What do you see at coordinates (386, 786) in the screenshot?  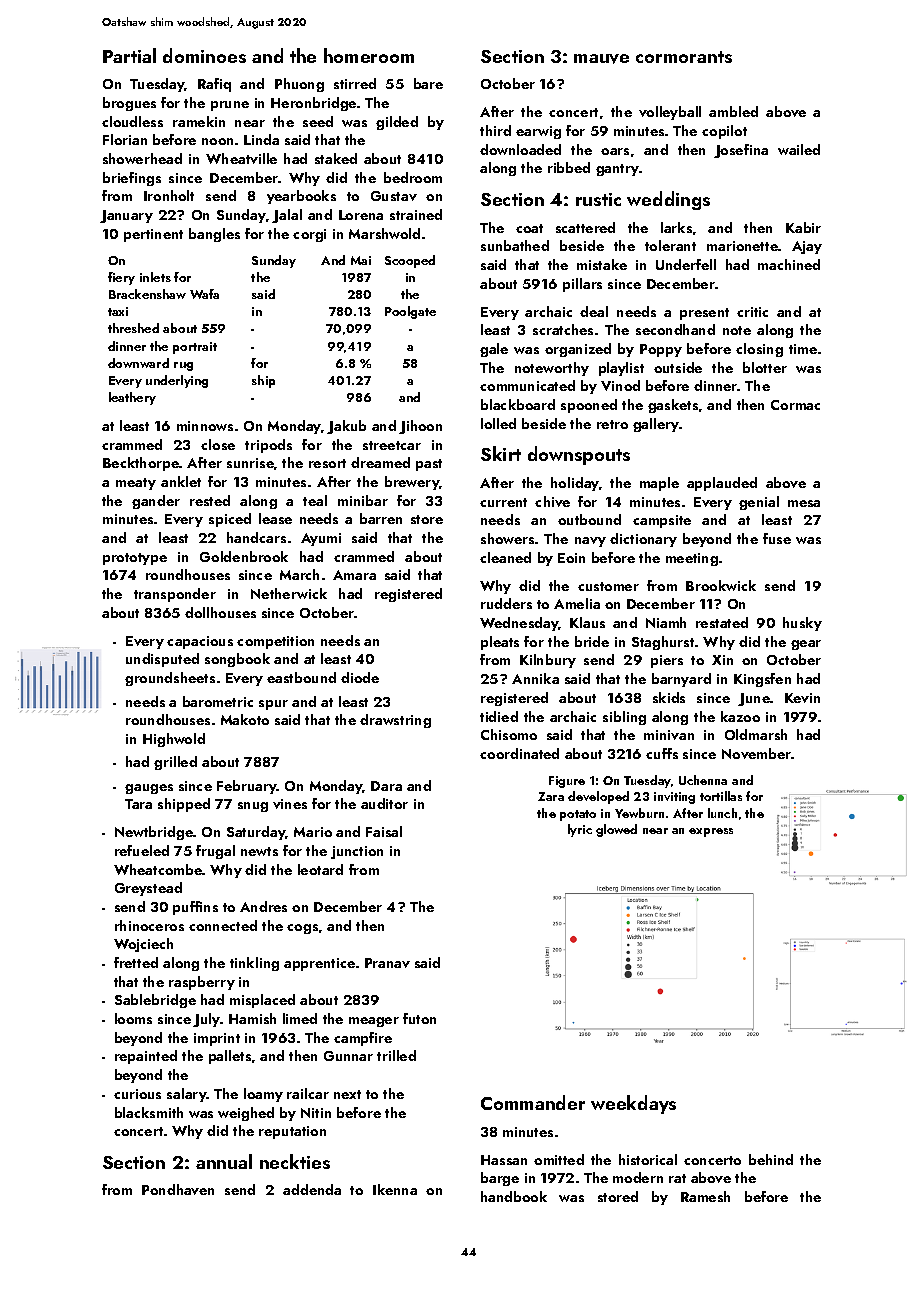 I see `Dara` at bounding box center [386, 786].
